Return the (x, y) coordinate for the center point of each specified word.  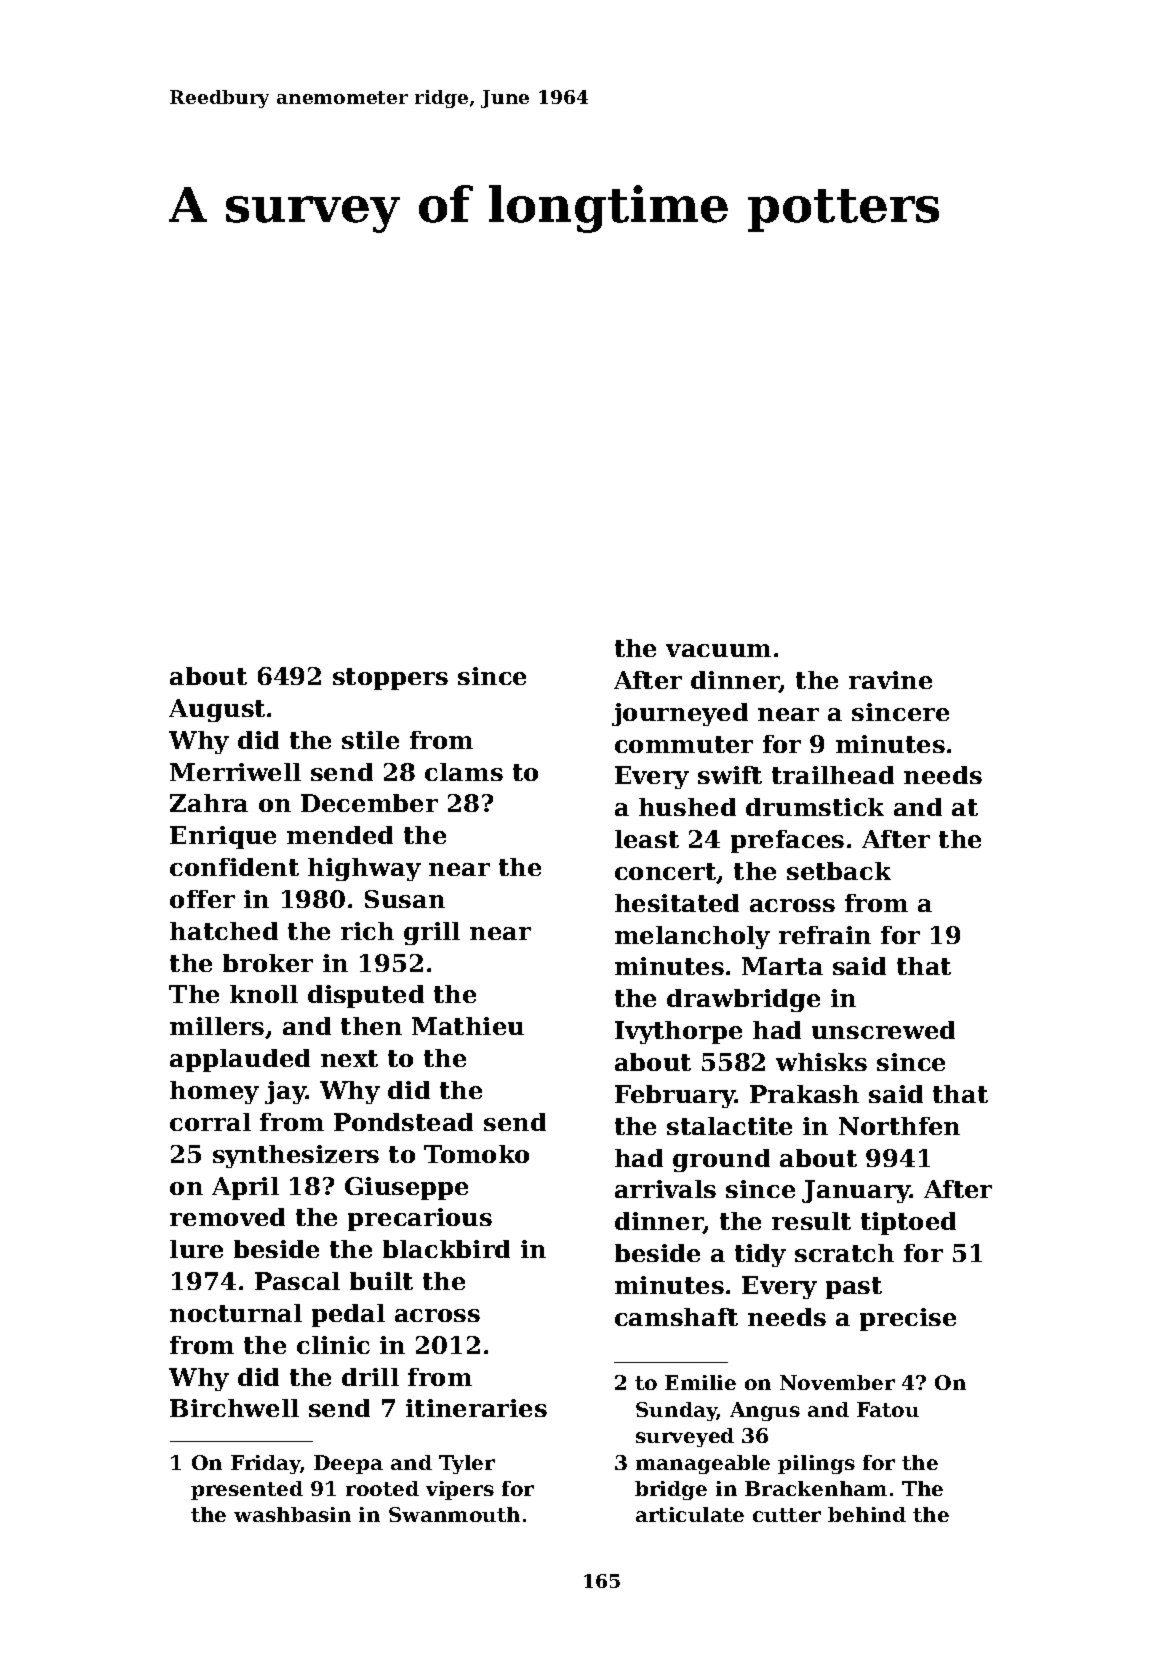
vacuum (718, 650)
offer (202, 899)
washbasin (292, 1514)
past (854, 1288)
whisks (821, 1062)
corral (210, 1122)
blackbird (446, 1249)
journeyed (680, 714)
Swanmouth (454, 1514)
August (217, 710)
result (811, 1221)
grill (432, 933)
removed (227, 1217)
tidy (760, 1255)
